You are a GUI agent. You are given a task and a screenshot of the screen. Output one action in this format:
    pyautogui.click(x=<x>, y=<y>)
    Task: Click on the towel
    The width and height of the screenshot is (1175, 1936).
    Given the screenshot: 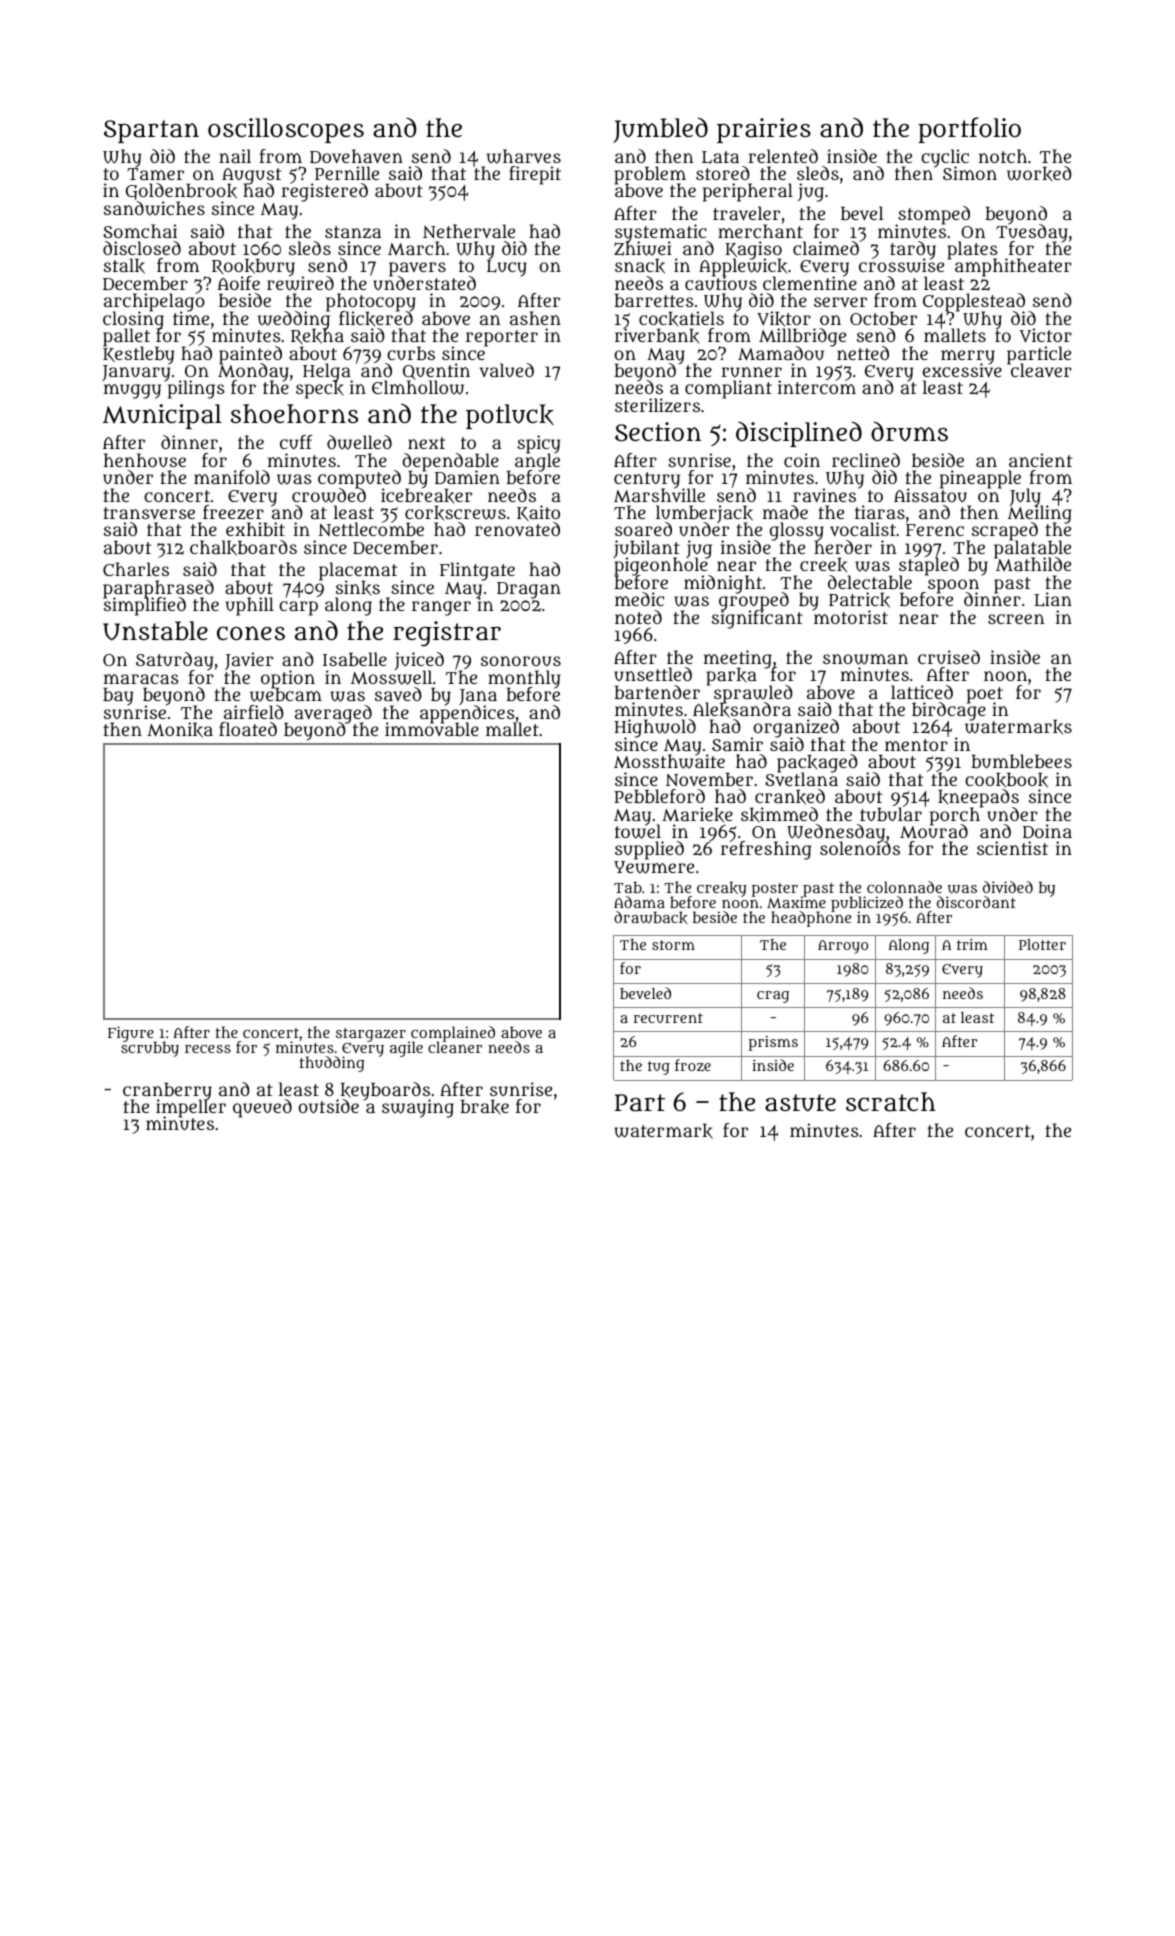 What is the action you would take?
    pyautogui.click(x=638, y=832)
